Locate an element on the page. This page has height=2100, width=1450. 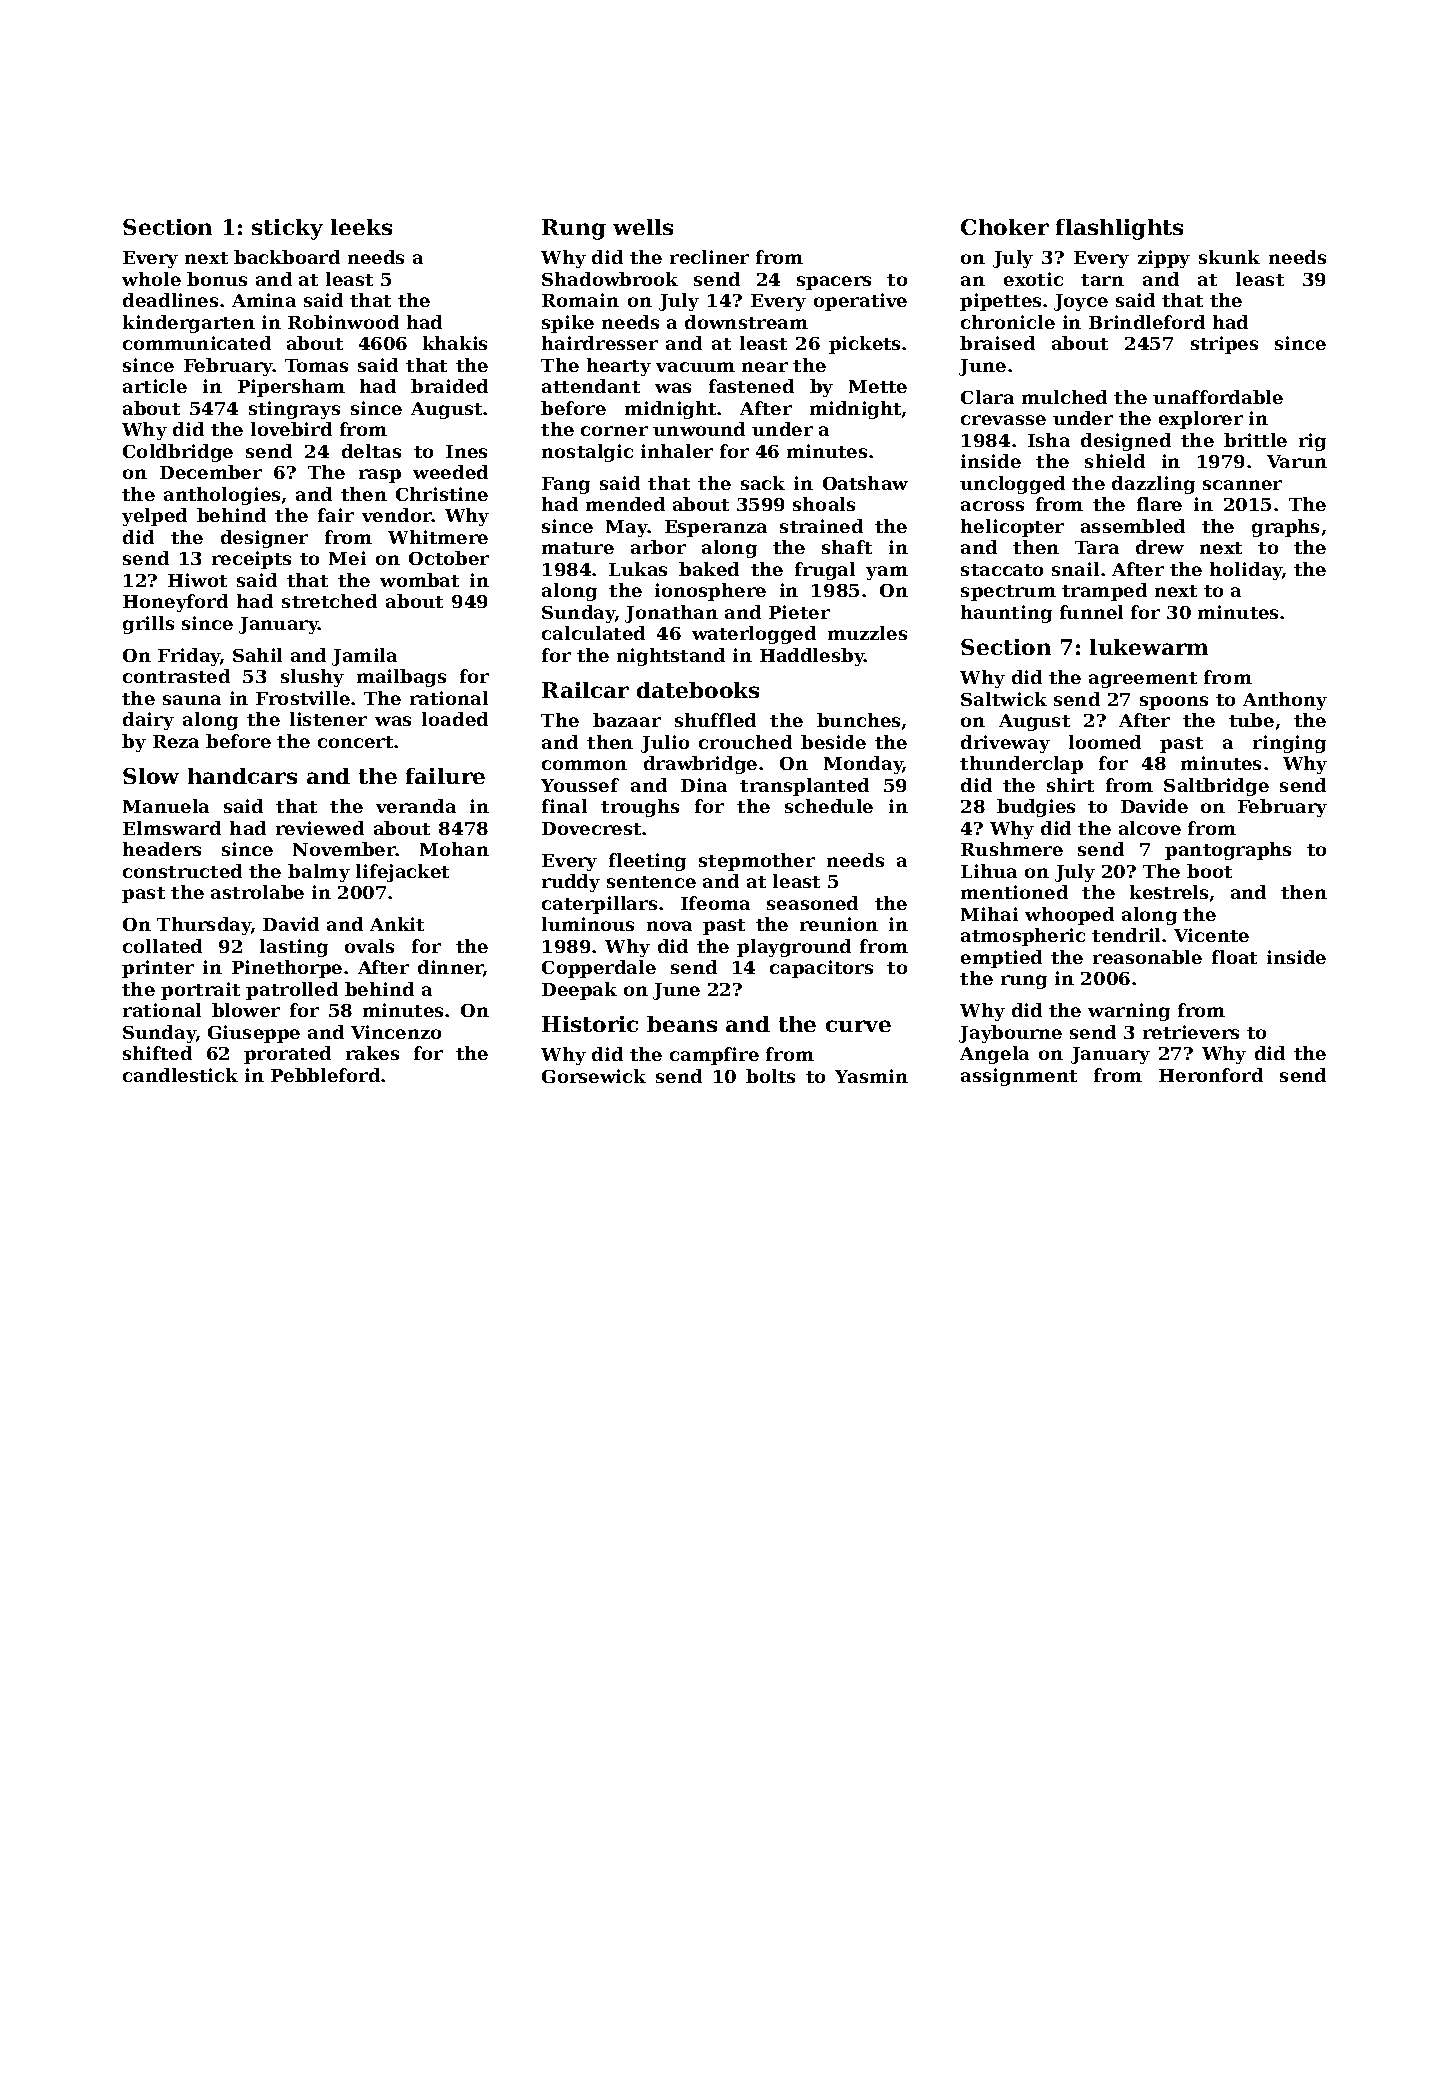
Honeyford is located at coordinates (175, 603).
